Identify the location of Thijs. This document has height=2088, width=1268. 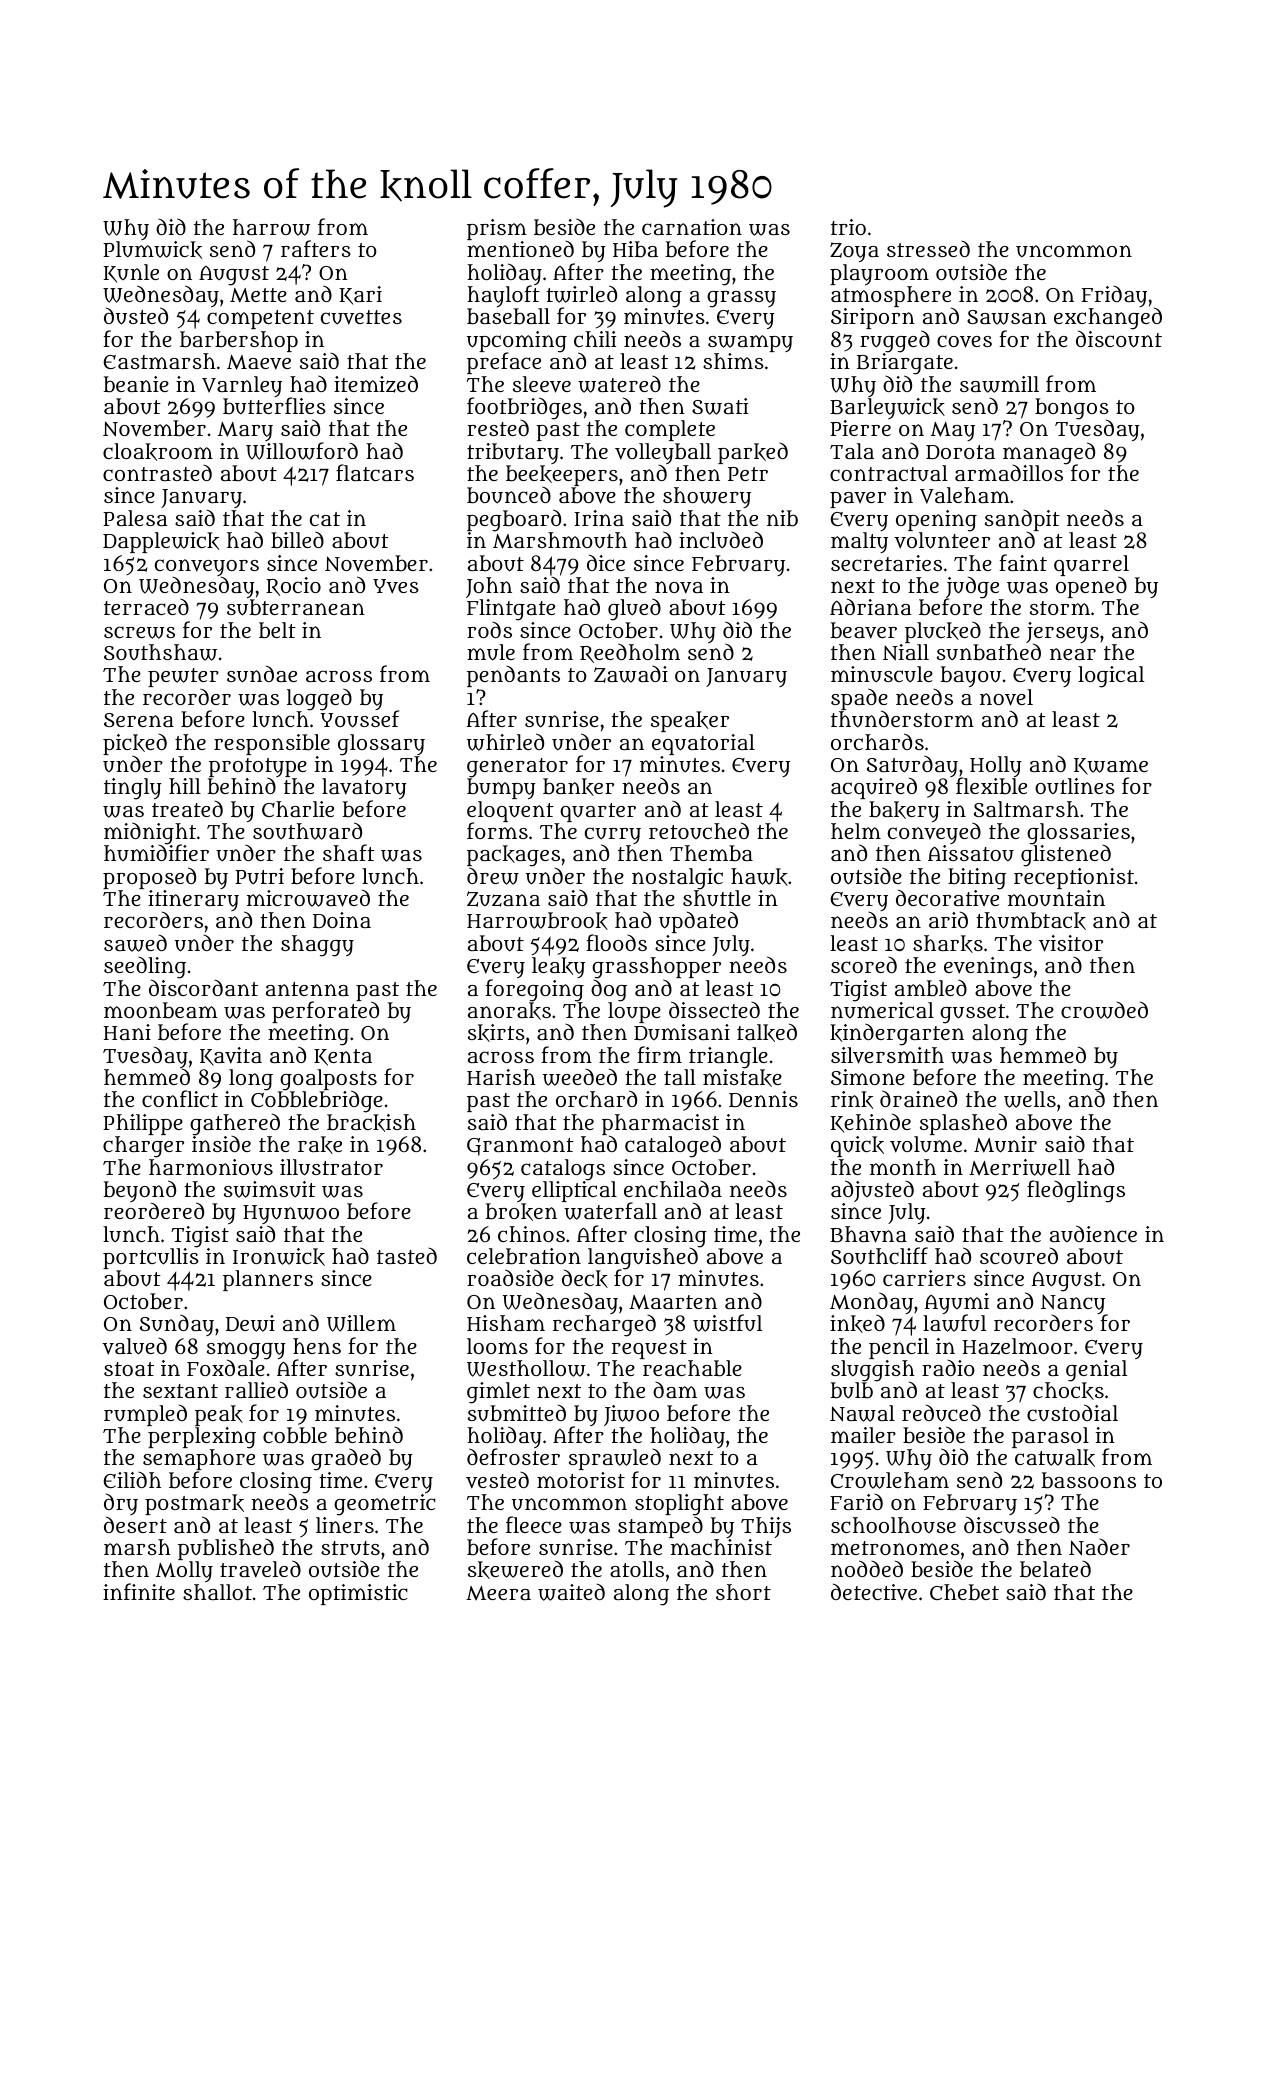
(766, 1527).
